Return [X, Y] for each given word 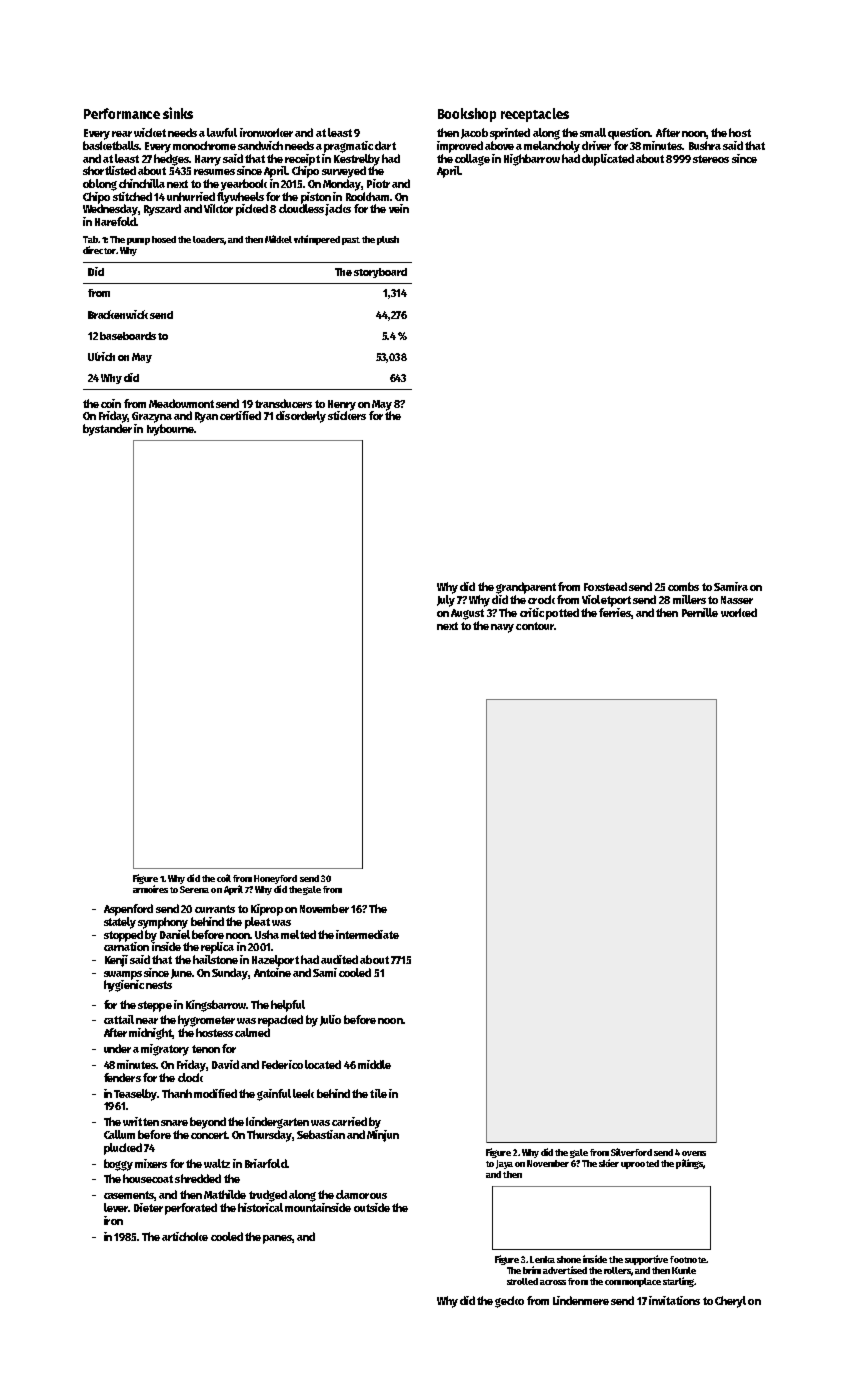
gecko [509, 1302]
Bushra [705, 145]
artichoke [185, 1236]
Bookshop [467, 115]
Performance [122, 113]
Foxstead [605, 586]
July [446, 601]
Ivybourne [170, 430]
